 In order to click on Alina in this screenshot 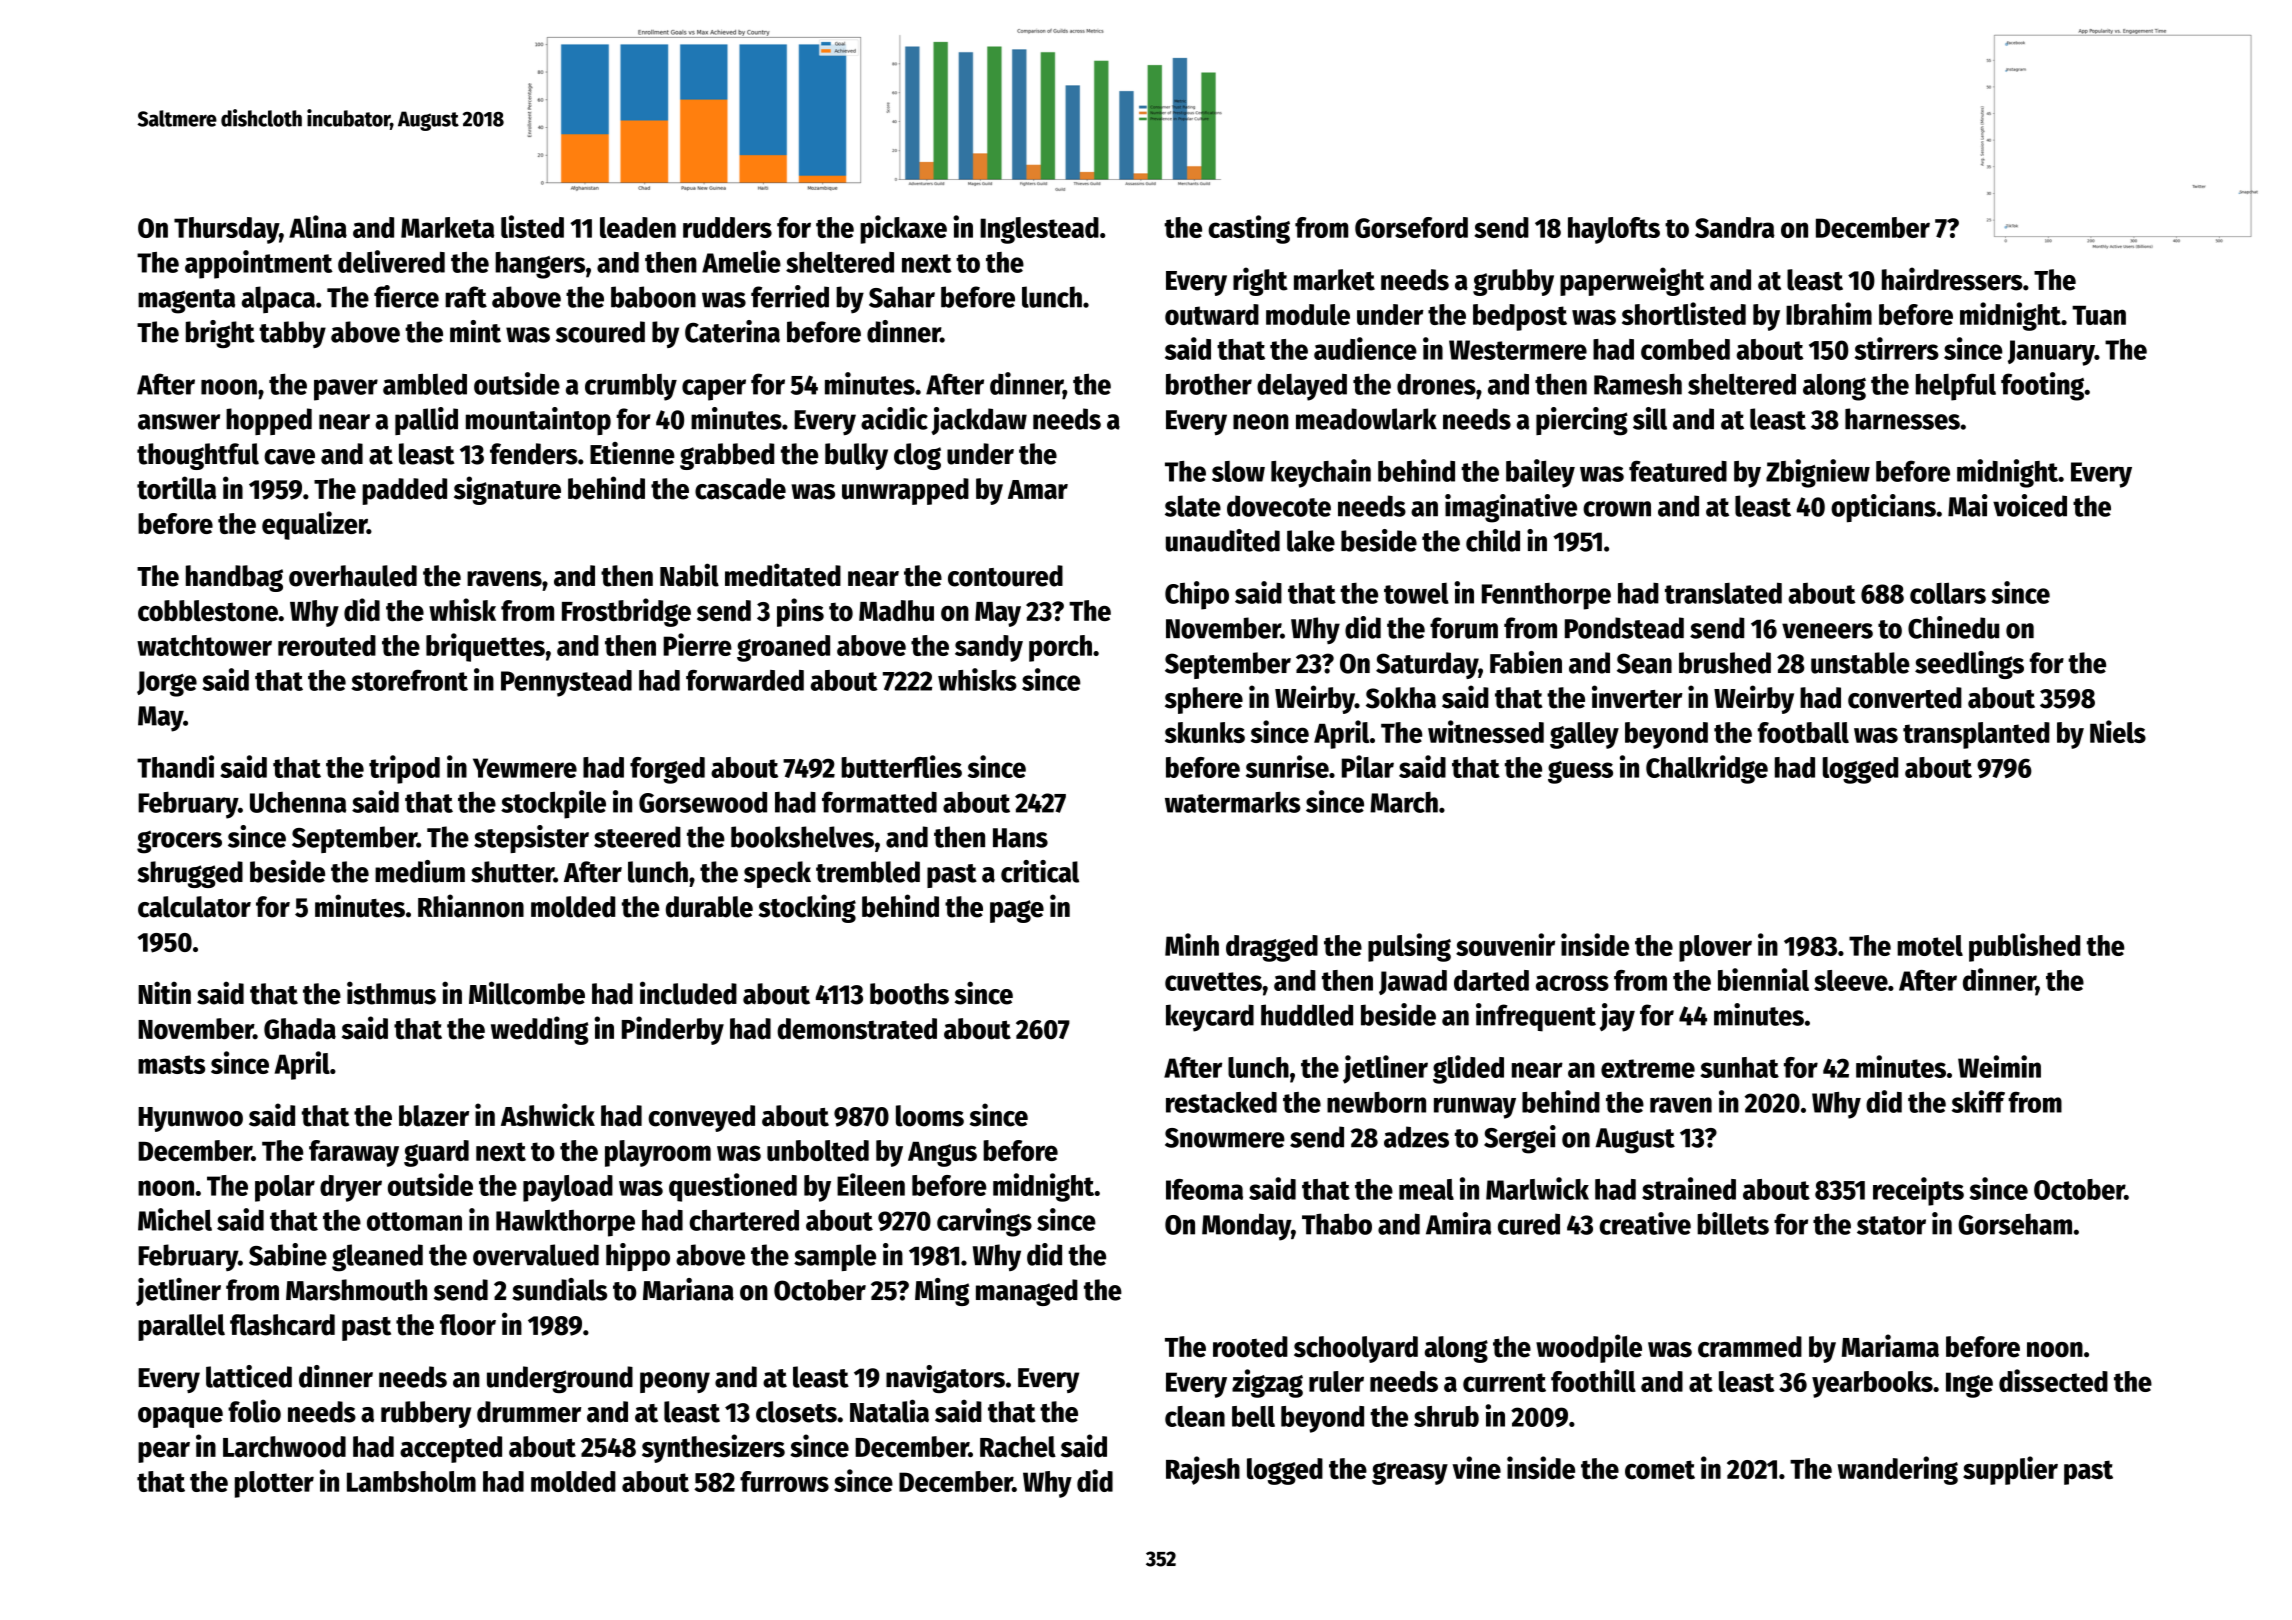, I will do `click(318, 226)`.
